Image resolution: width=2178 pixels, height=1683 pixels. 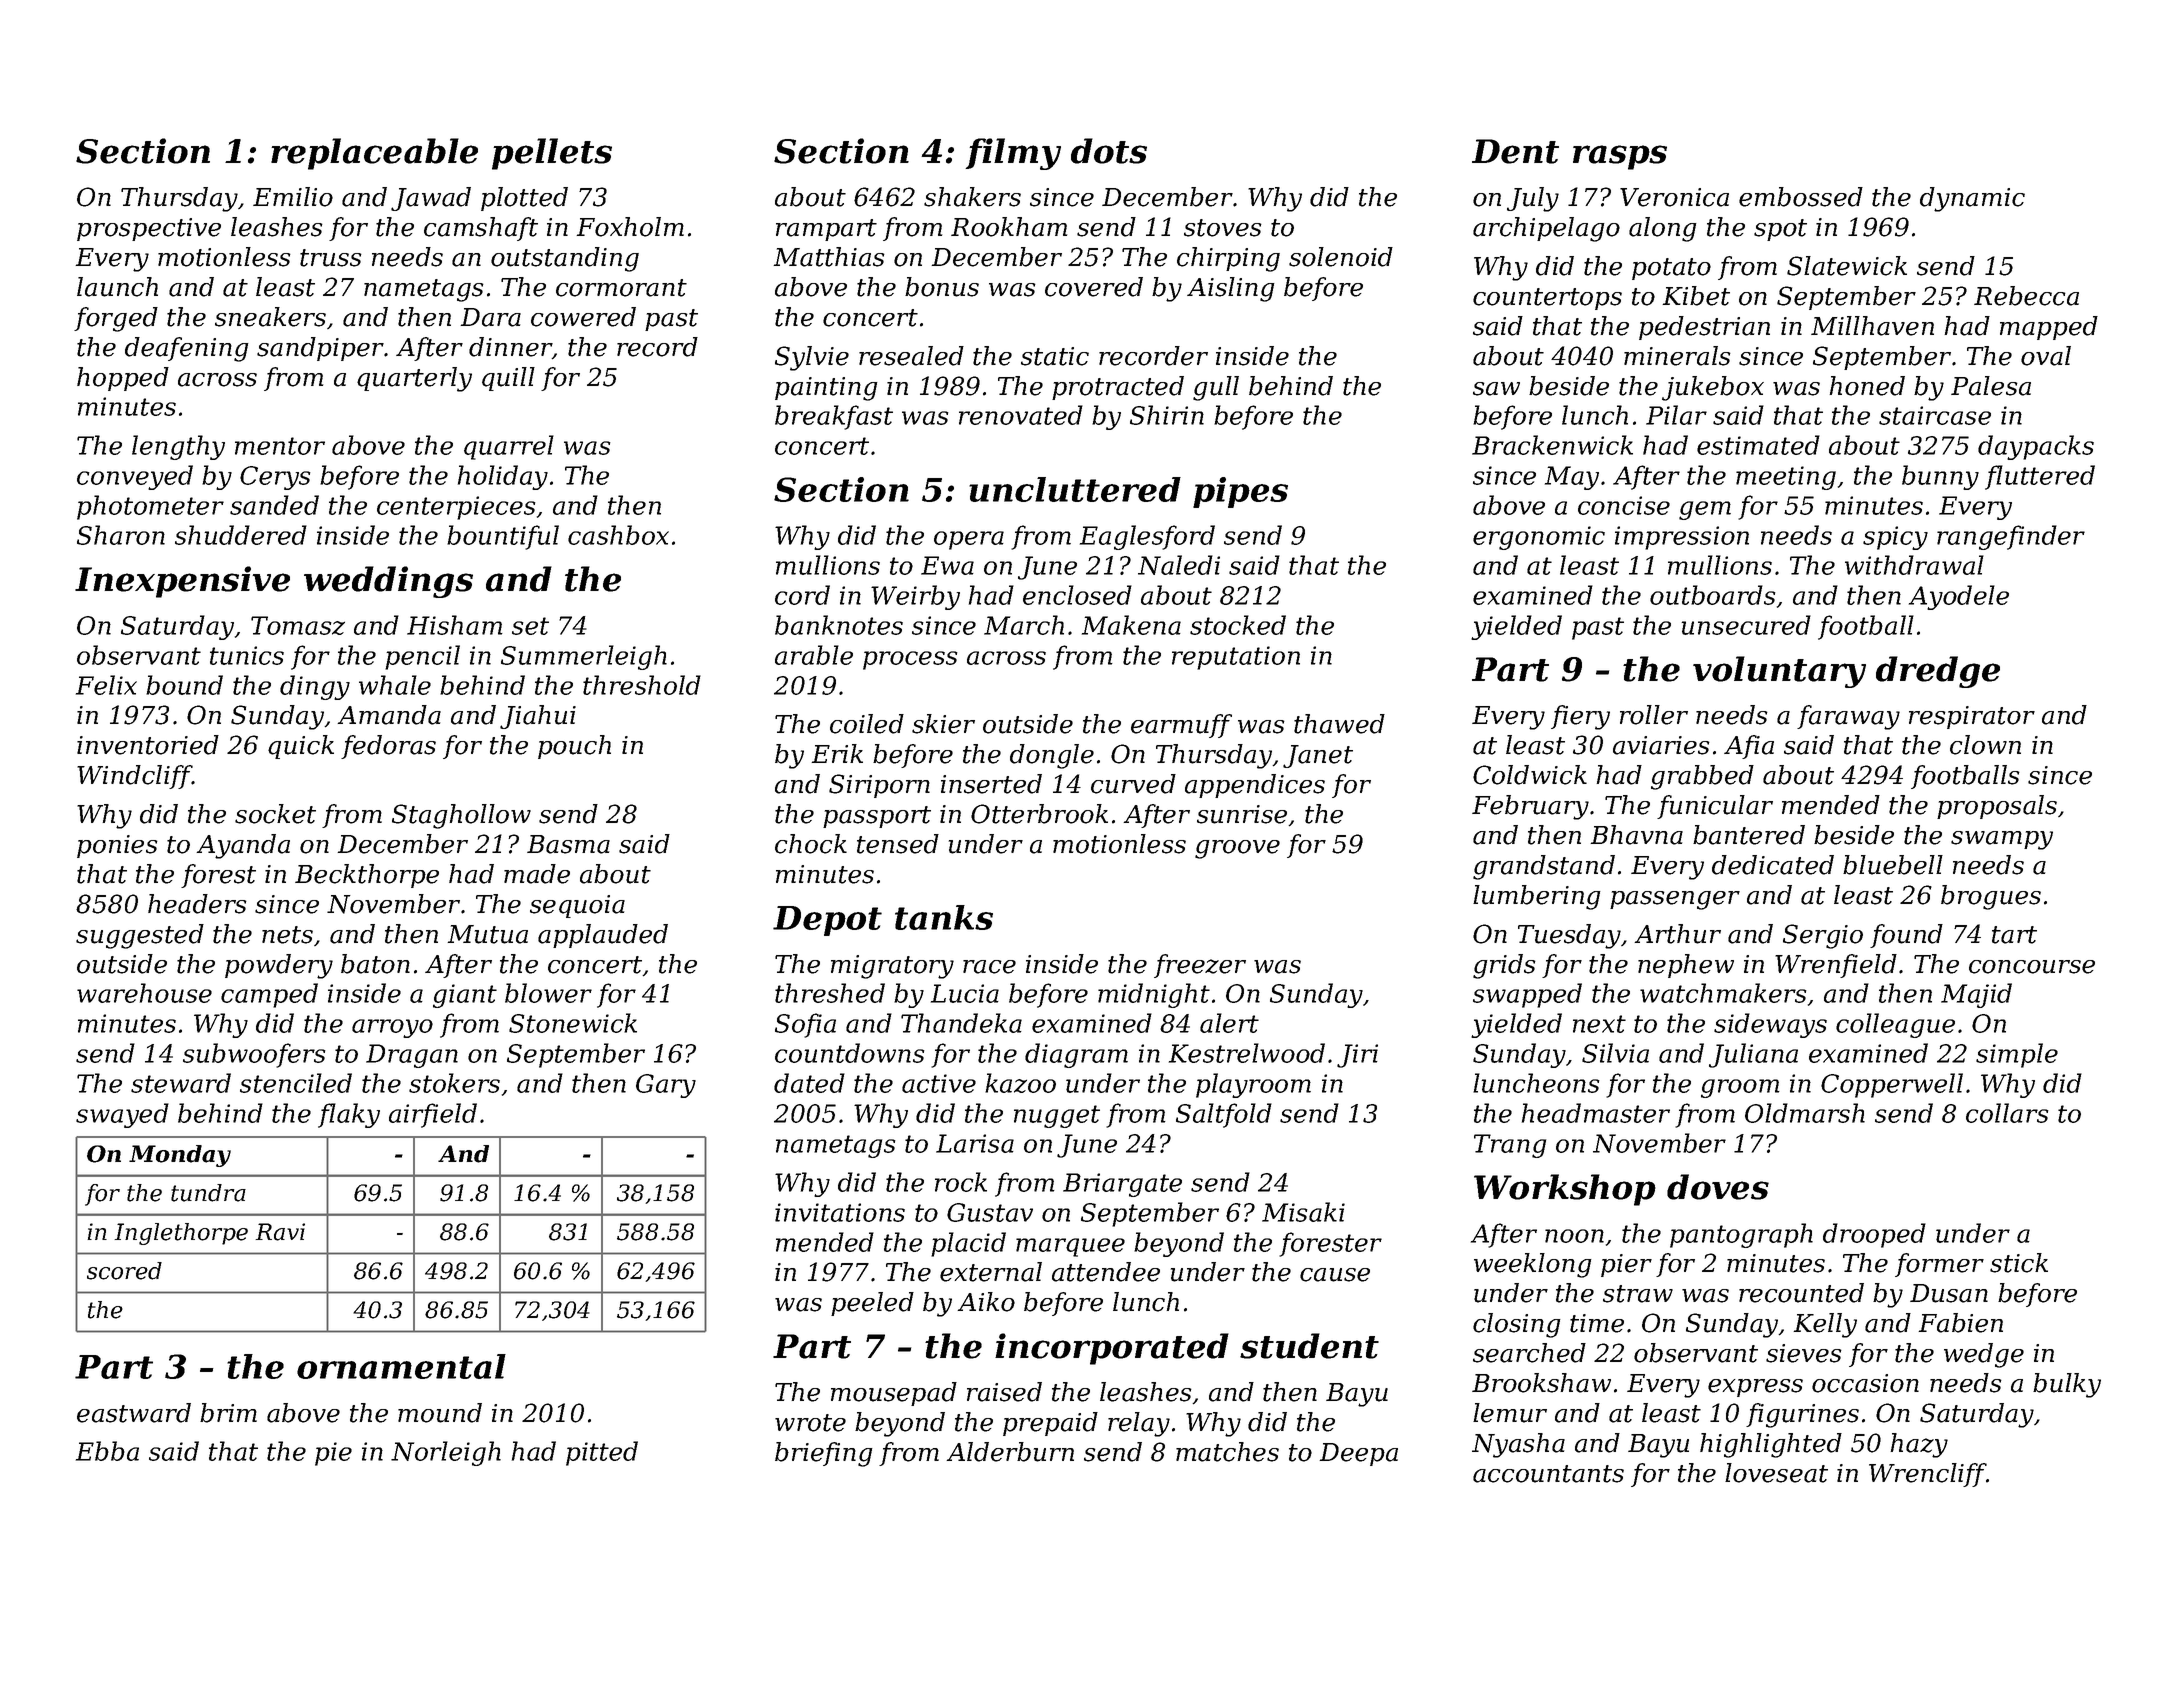 I want to click on nugget, so click(x=1057, y=1116).
